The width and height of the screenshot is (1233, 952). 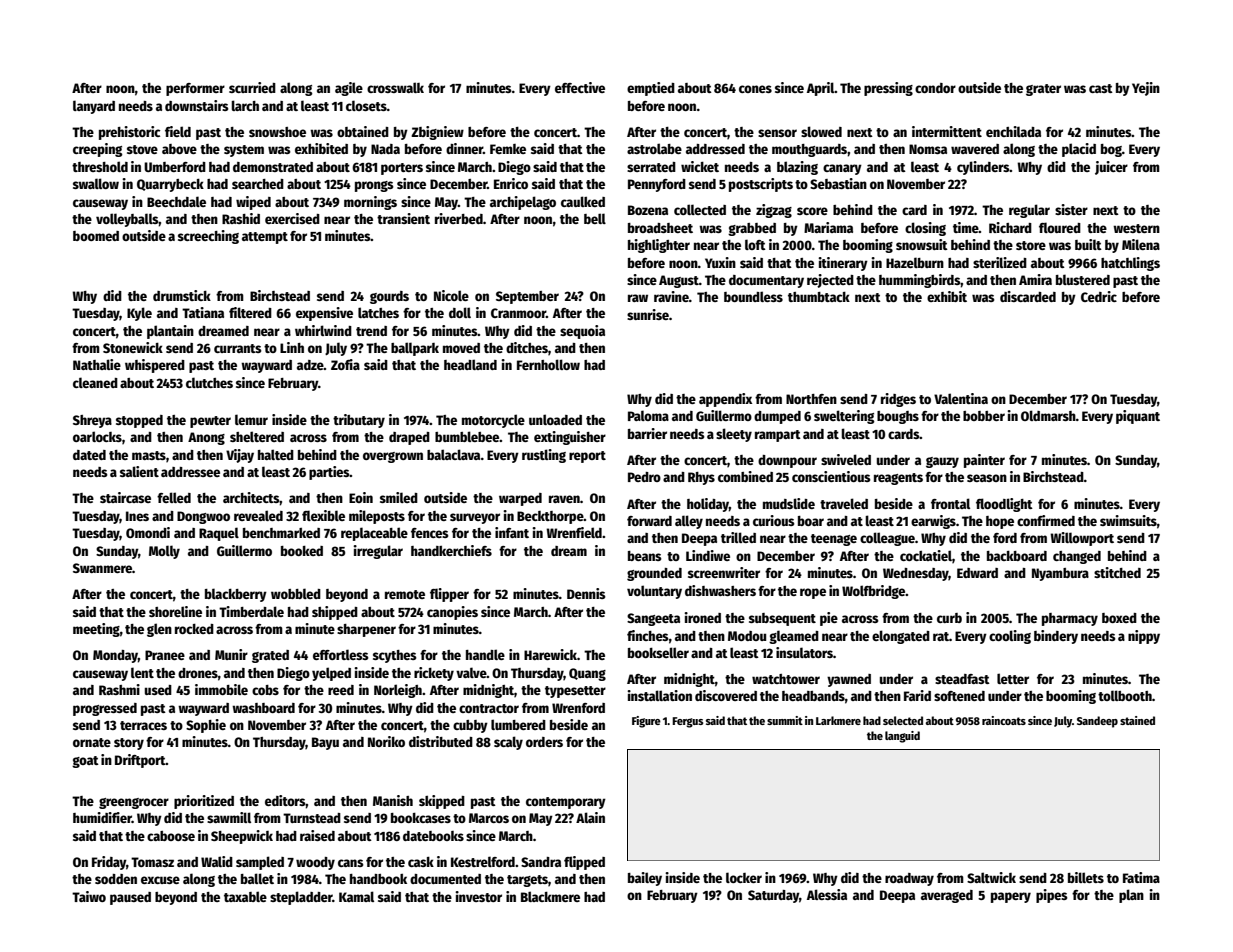 What do you see at coordinates (349, 89) in the screenshot?
I see `agile` at bounding box center [349, 89].
